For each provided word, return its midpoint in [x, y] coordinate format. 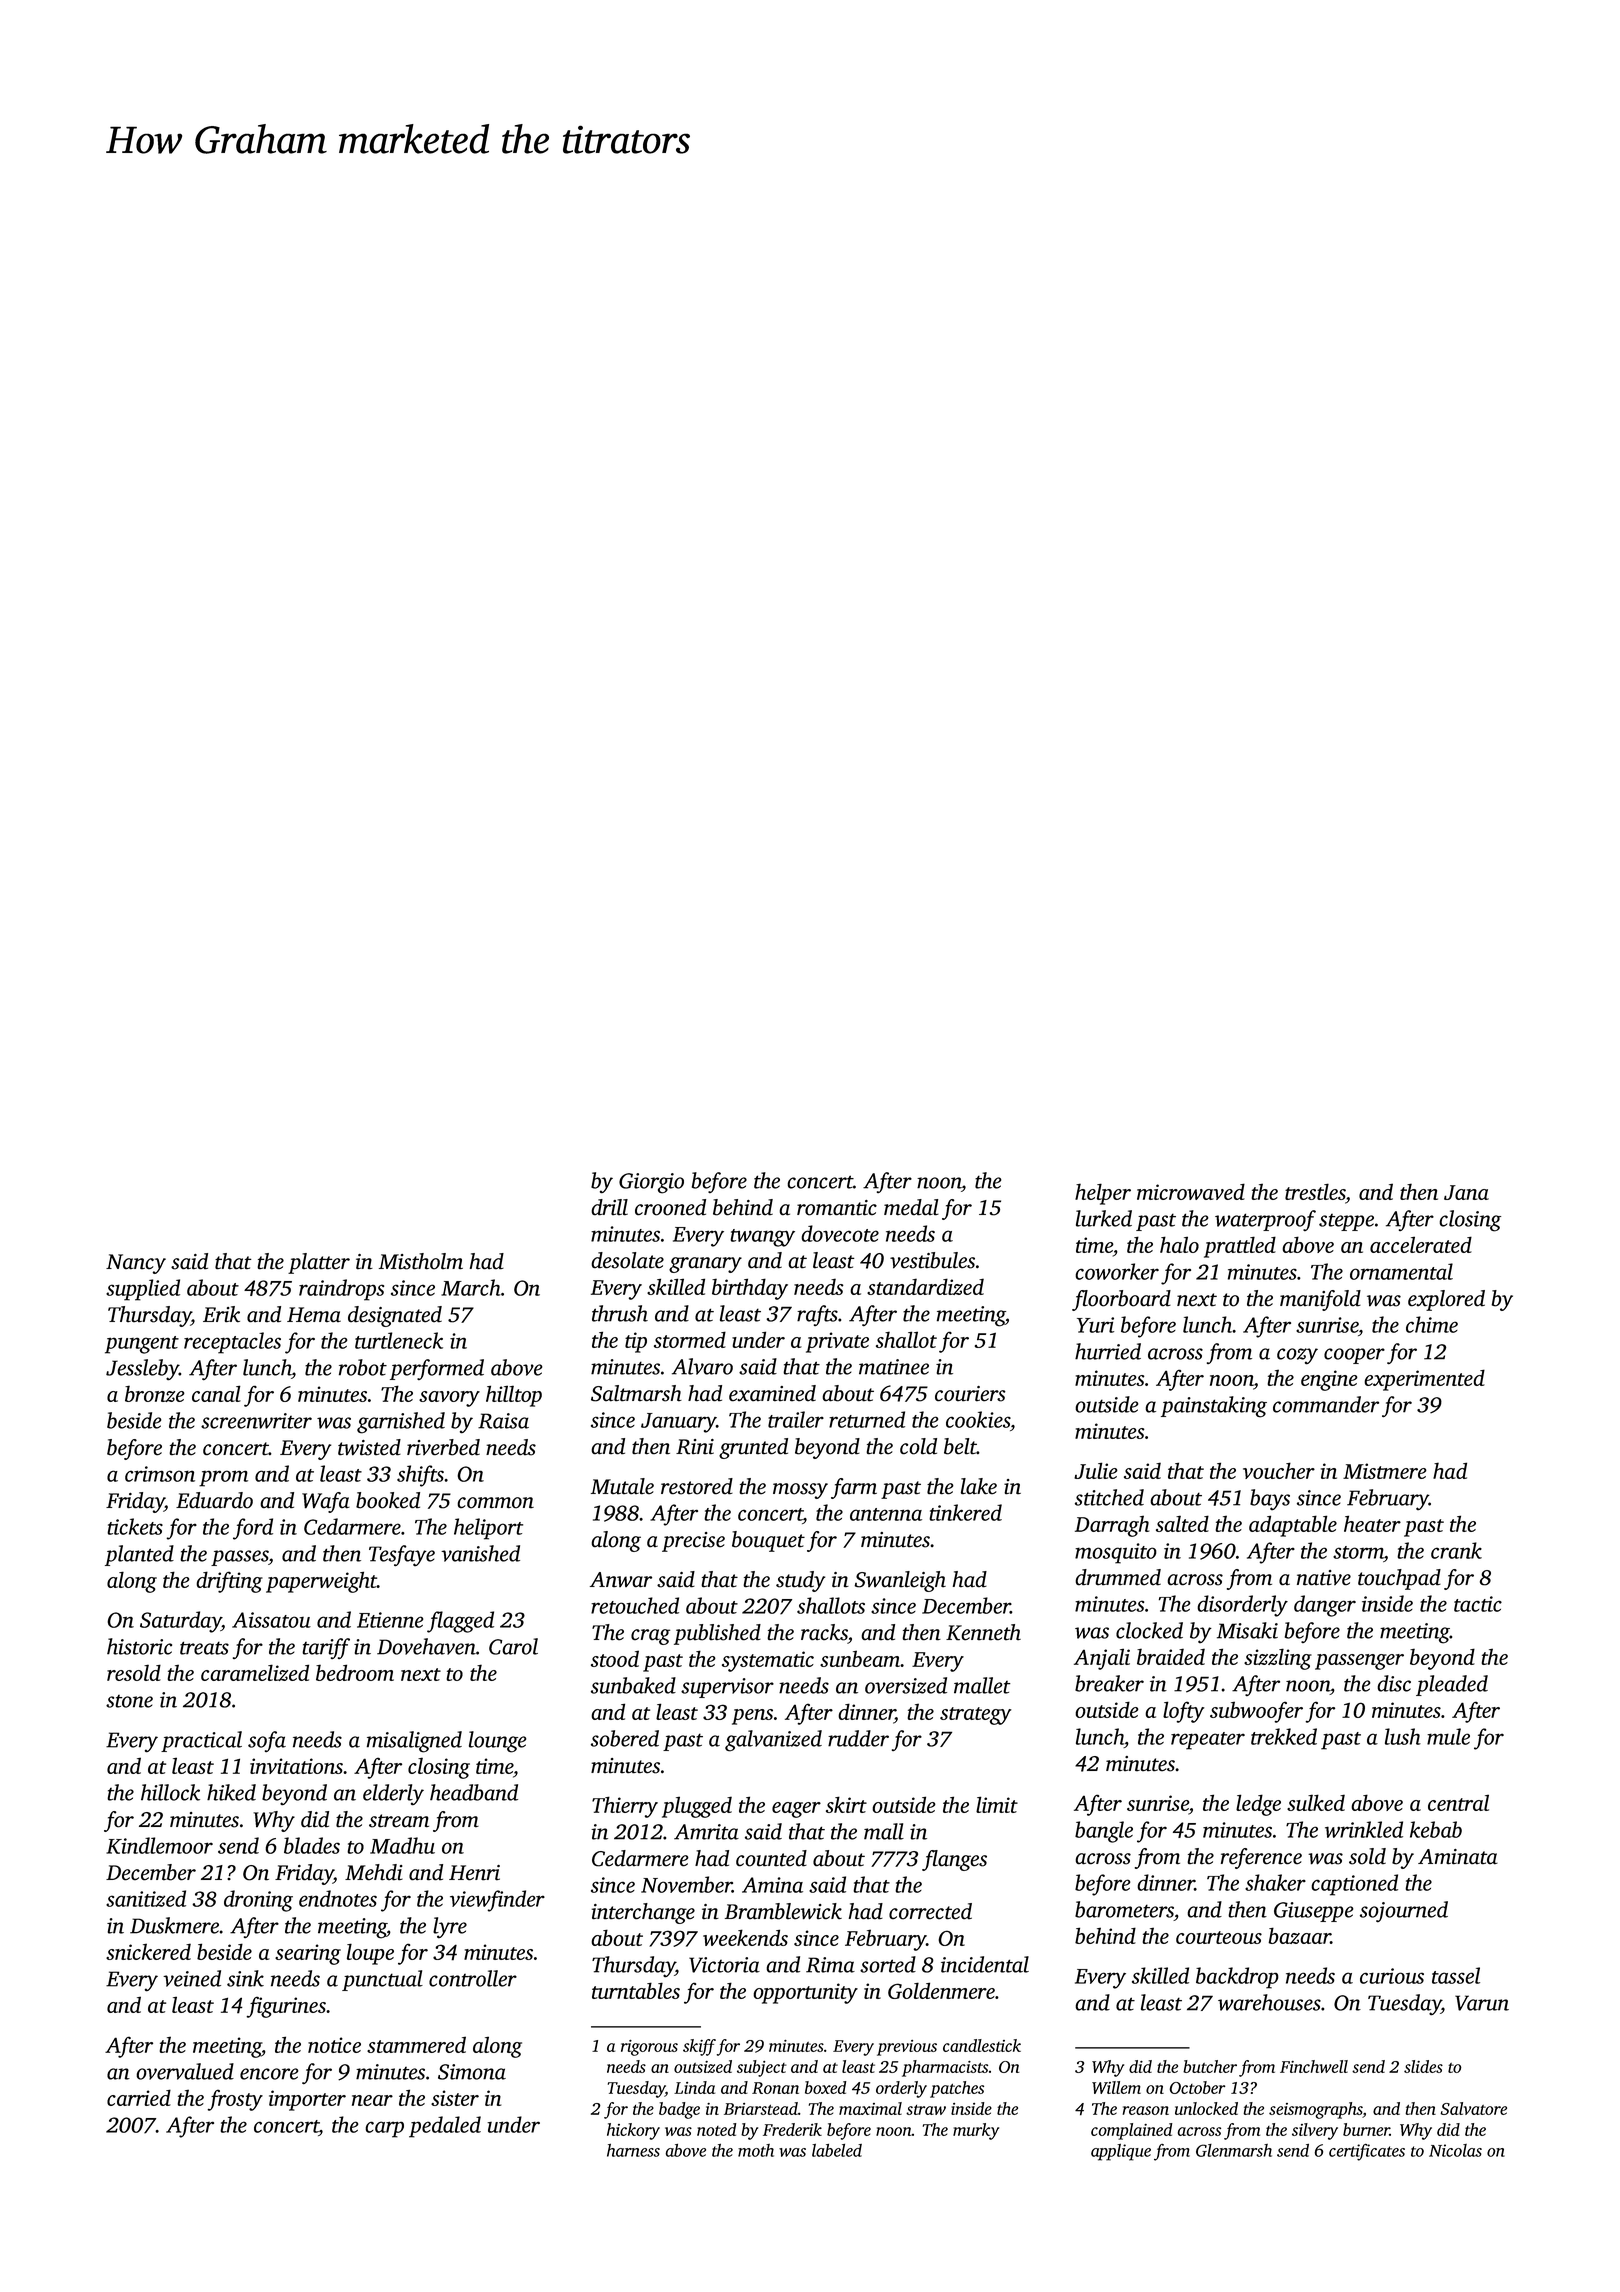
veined [192, 1978]
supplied [143, 1290]
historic [139, 1646]
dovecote [840, 1233]
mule [1448, 1736]
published [717, 1634]
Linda [694, 2087]
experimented [1424, 1380]
